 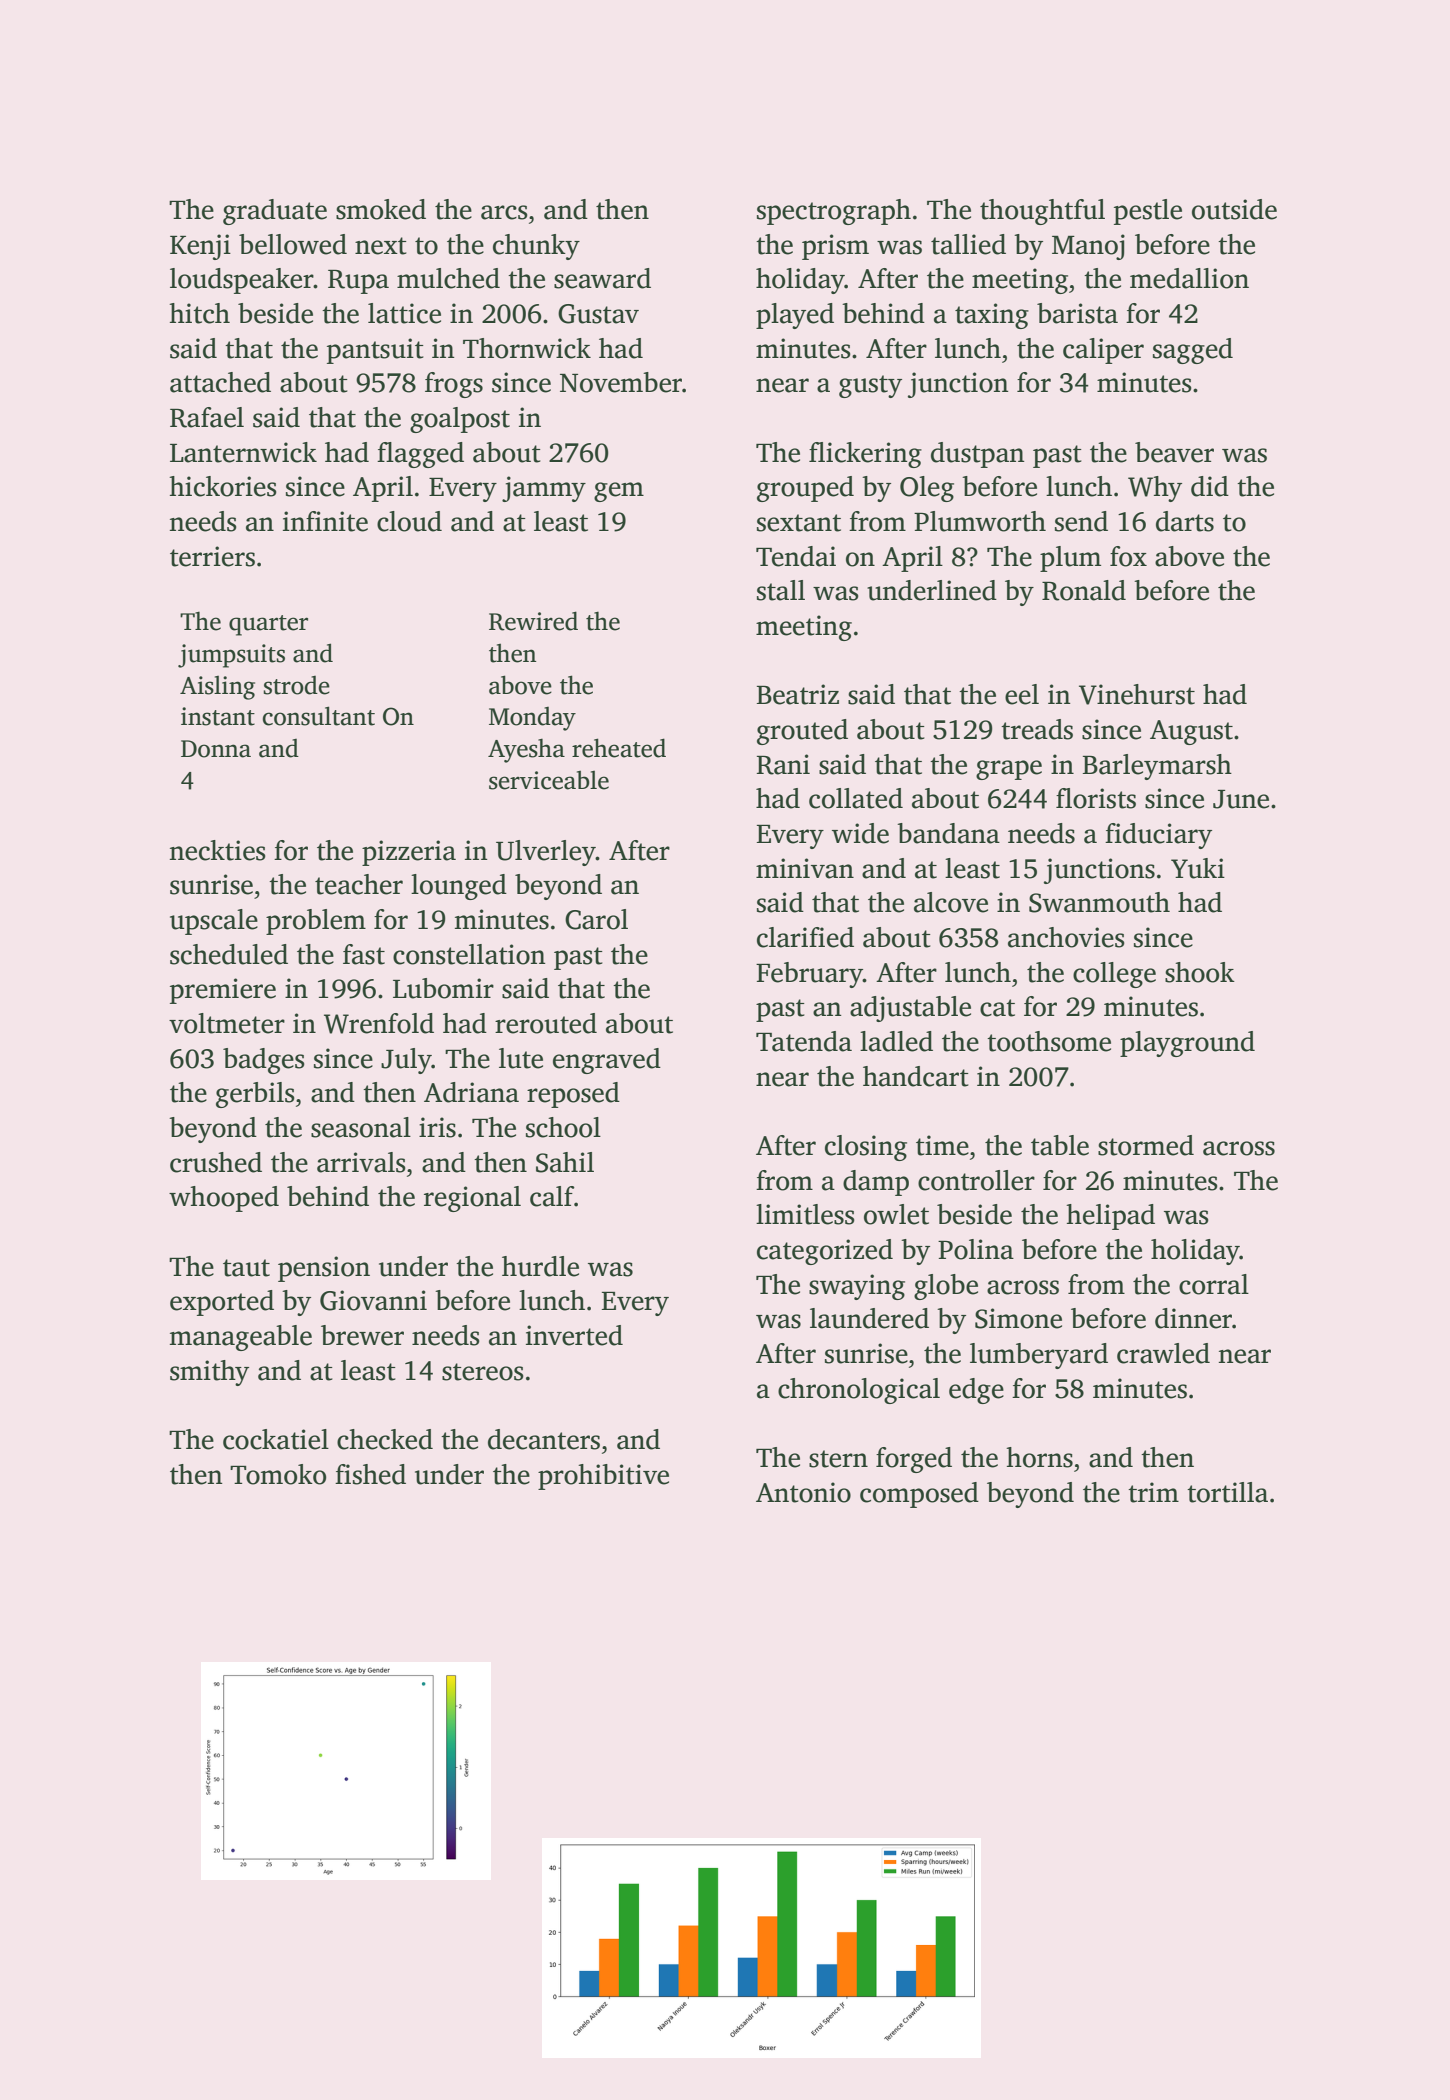 I want to click on fished, so click(x=370, y=1474).
